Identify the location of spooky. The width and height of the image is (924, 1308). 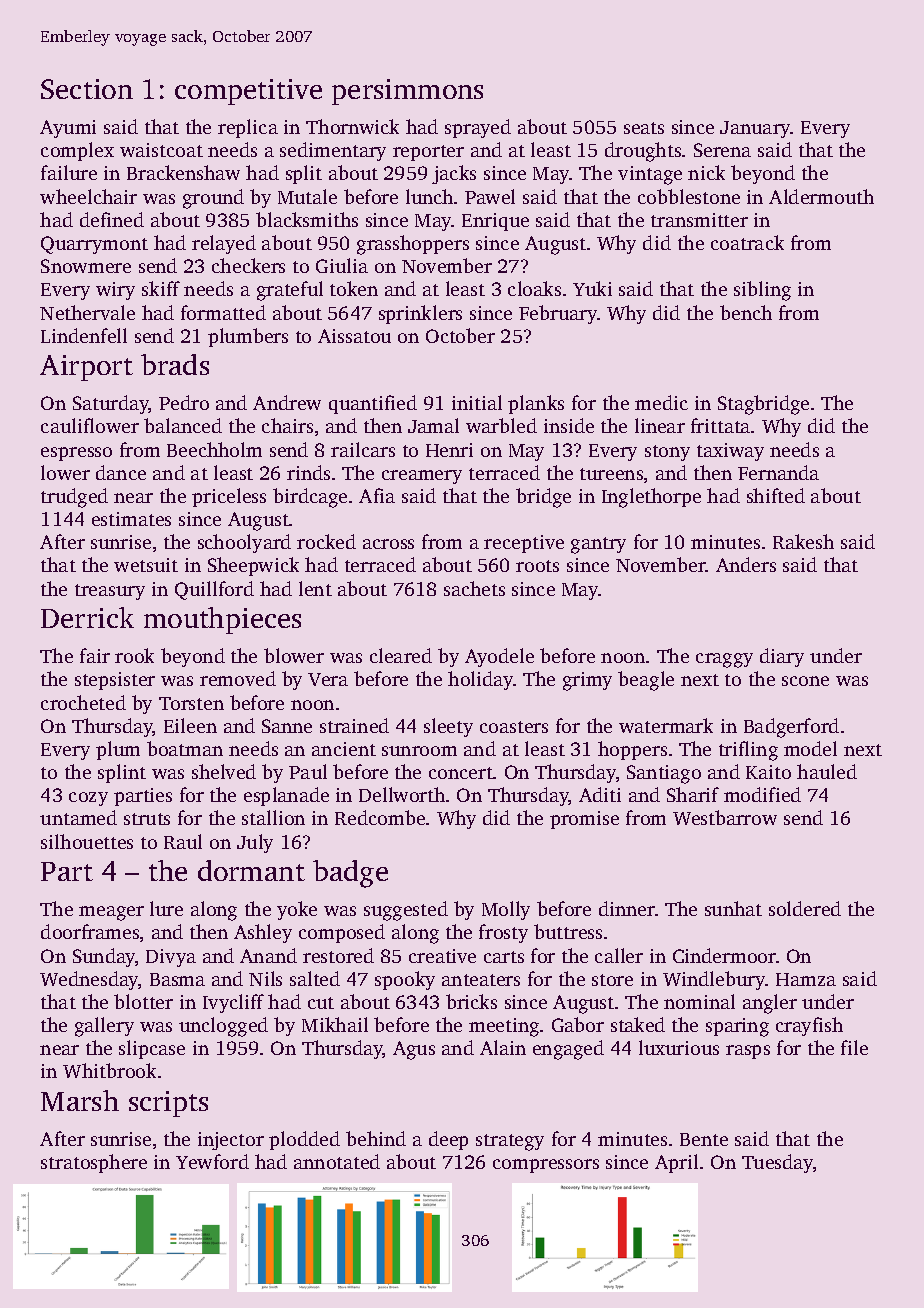
(405, 980).
